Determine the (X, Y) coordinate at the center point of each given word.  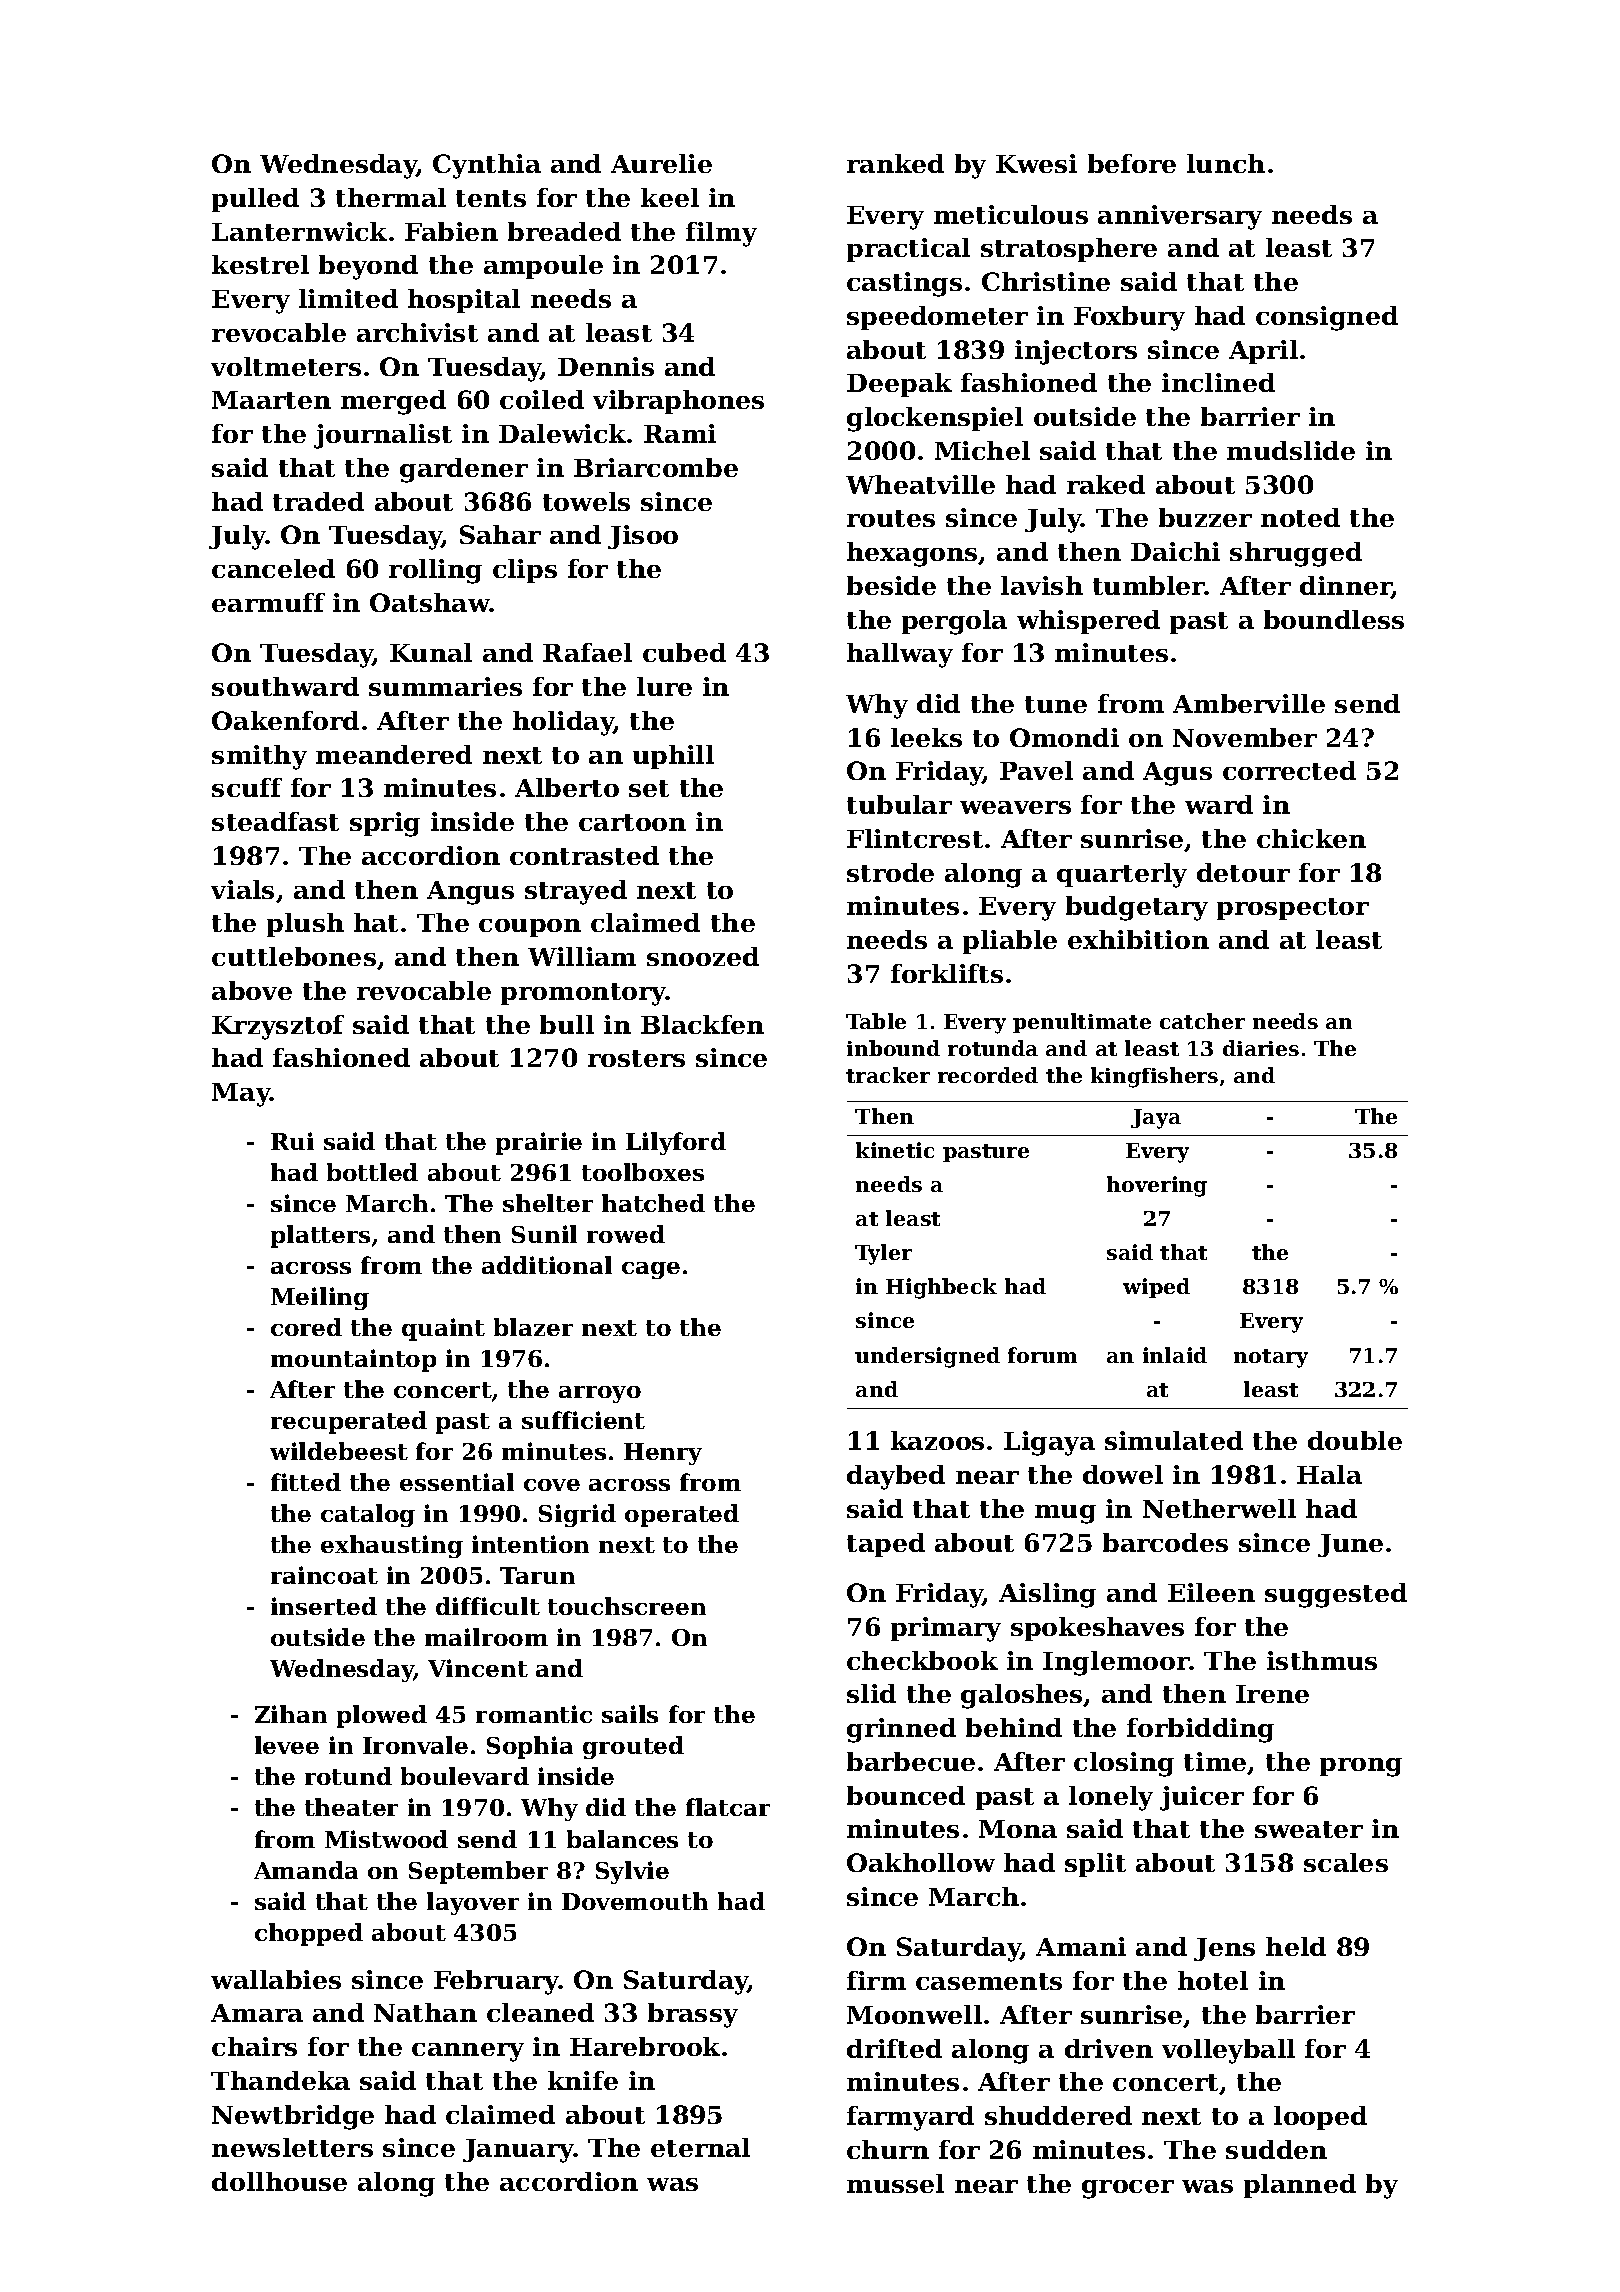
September (478, 1872)
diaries (1261, 1048)
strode (890, 872)
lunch (1226, 163)
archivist (417, 332)
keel (670, 197)
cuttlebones (294, 956)
